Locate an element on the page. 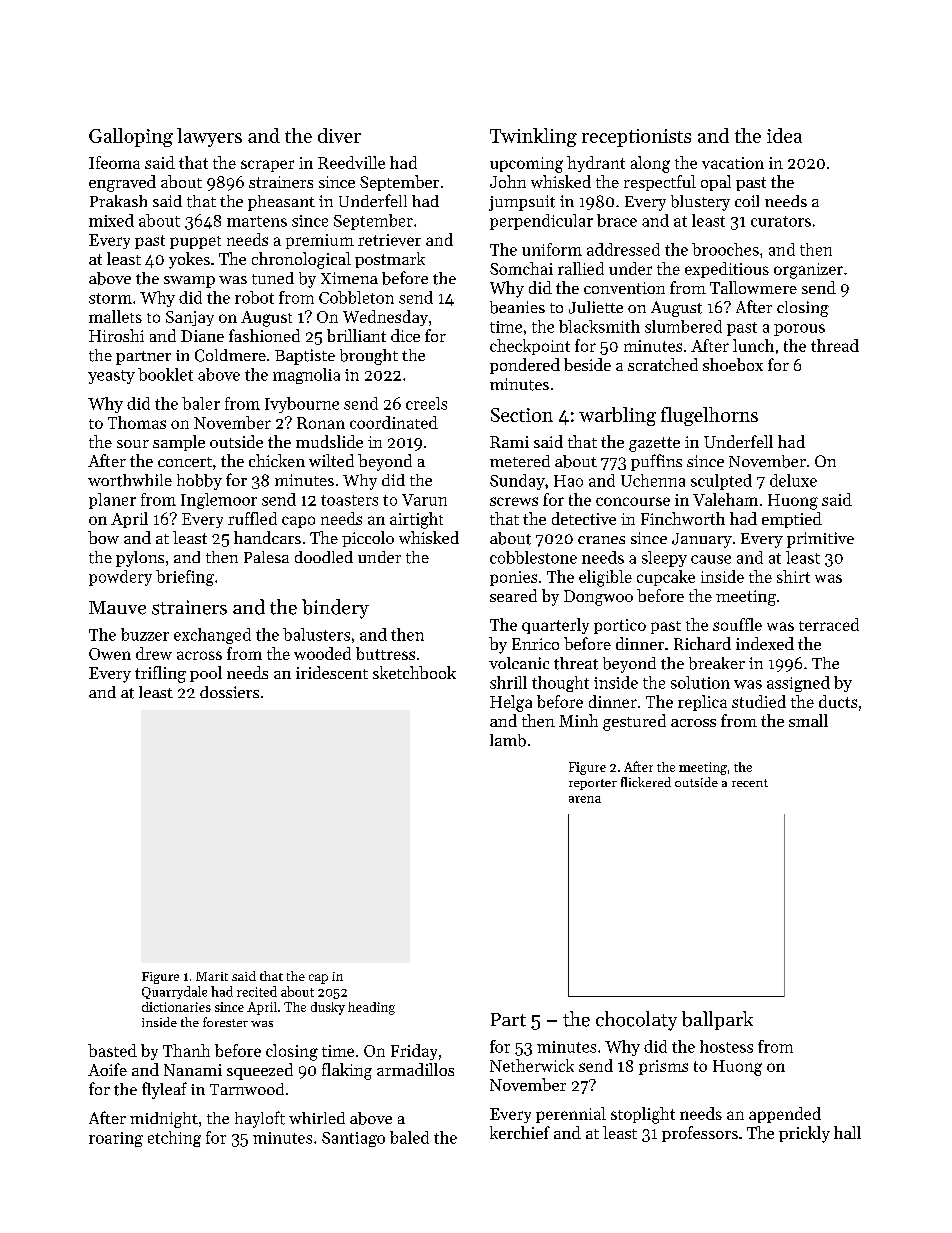 The image size is (952, 1233). professors is located at coordinates (700, 1134).
